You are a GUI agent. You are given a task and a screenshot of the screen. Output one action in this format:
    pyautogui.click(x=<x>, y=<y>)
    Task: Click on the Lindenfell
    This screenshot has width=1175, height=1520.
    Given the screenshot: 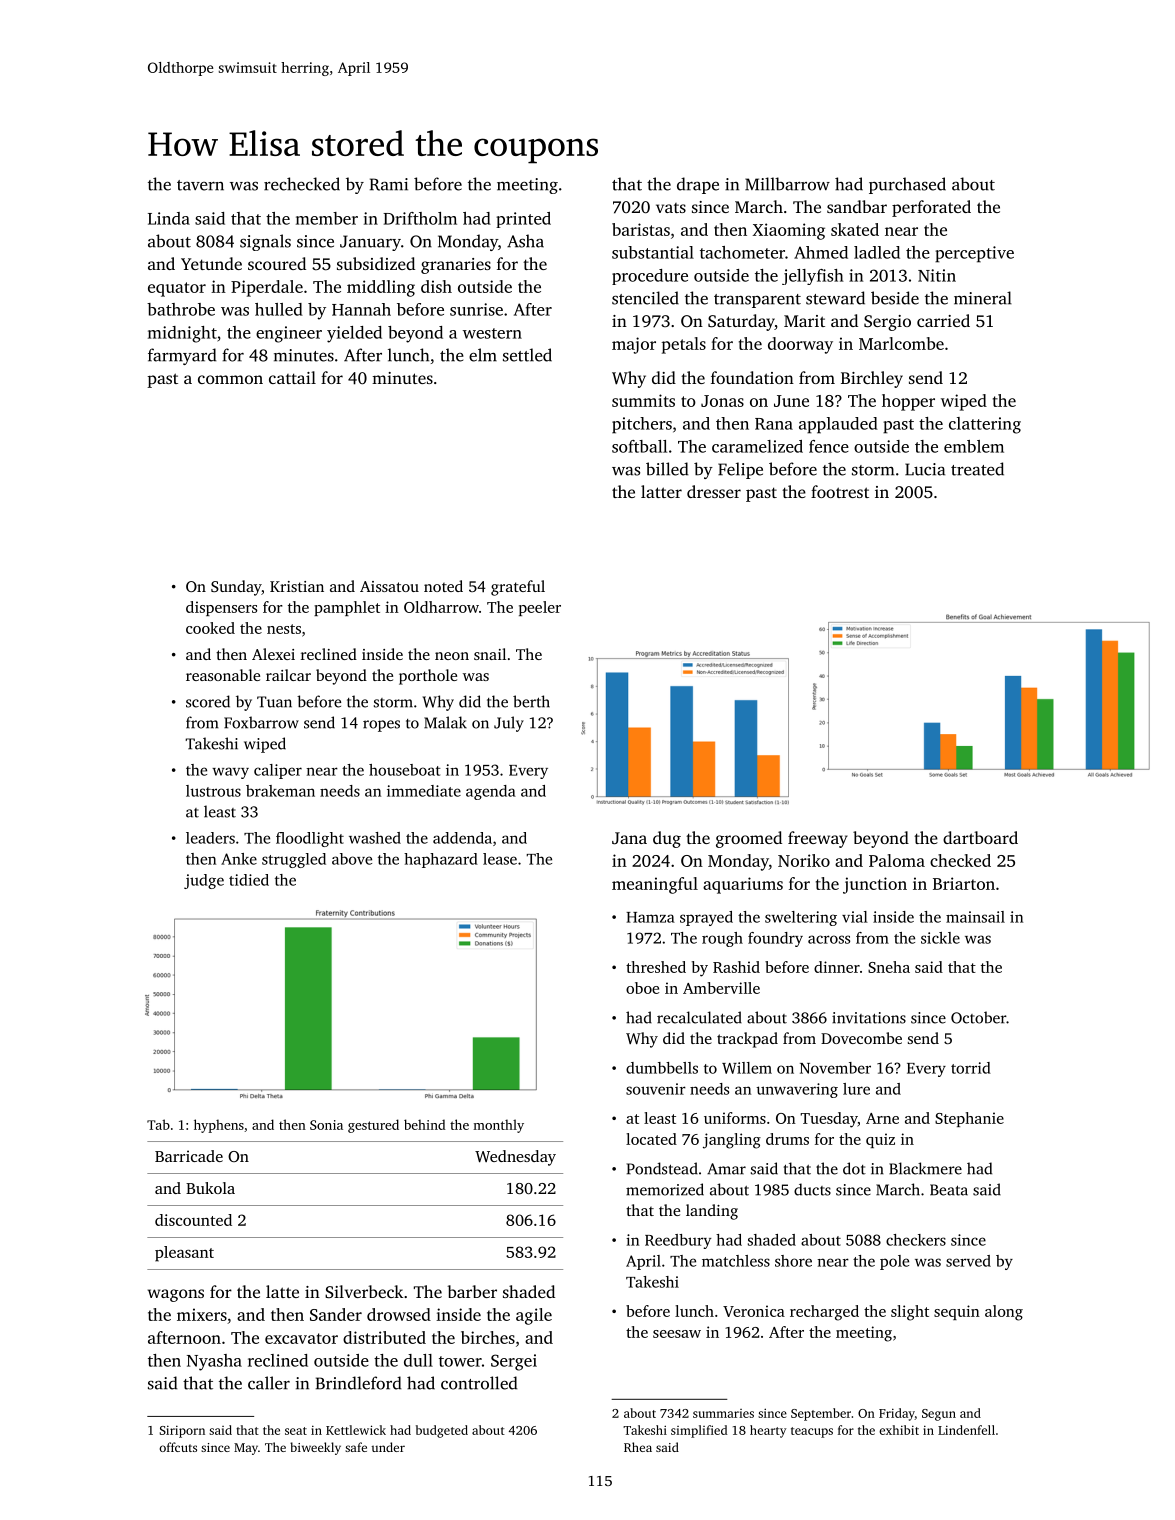 What is the action you would take?
    pyautogui.click(x=966, y=1430)
